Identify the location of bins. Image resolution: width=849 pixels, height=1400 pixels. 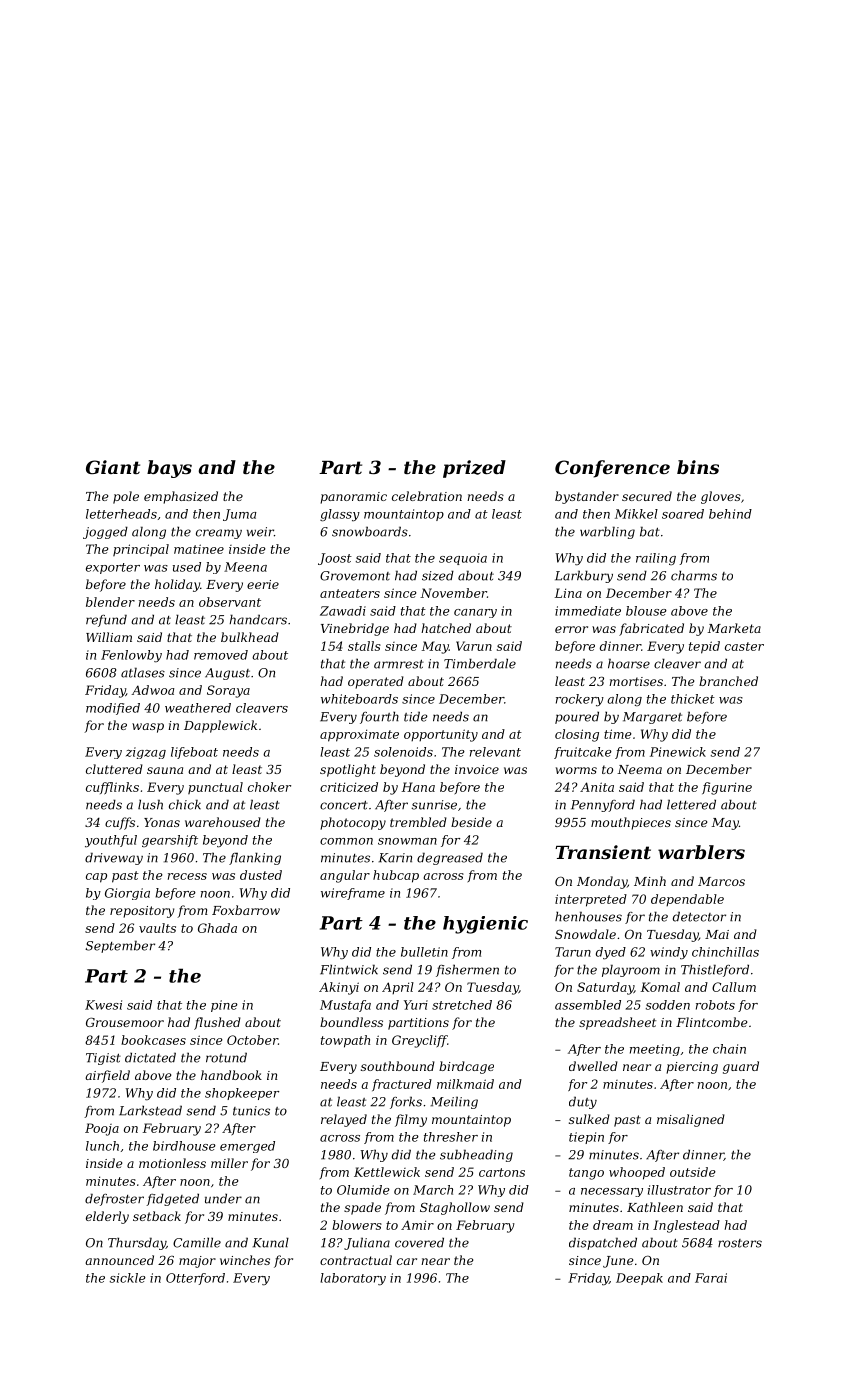
(698, 467).
